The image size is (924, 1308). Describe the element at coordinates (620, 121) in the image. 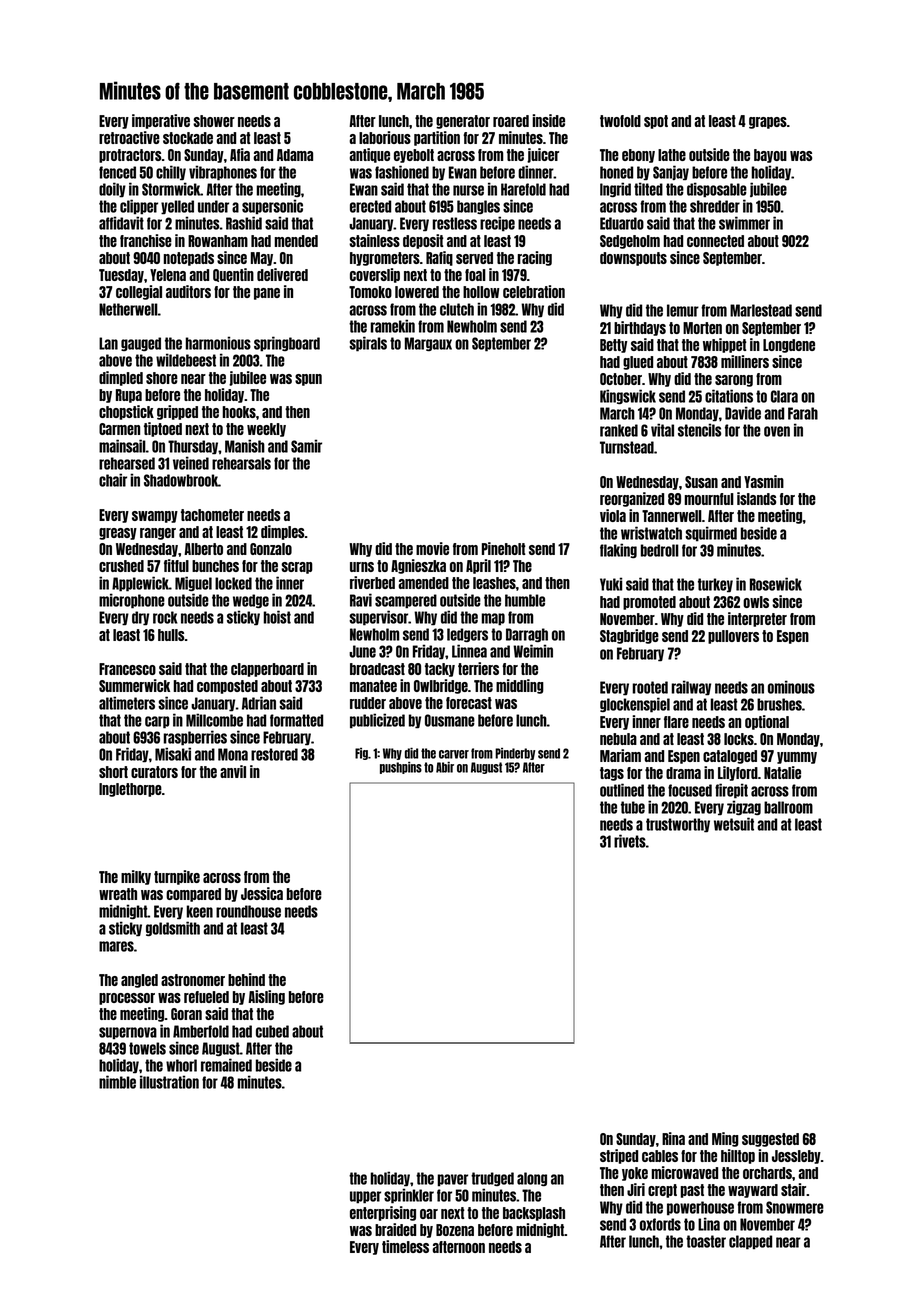

I see `twofold` at that location.
